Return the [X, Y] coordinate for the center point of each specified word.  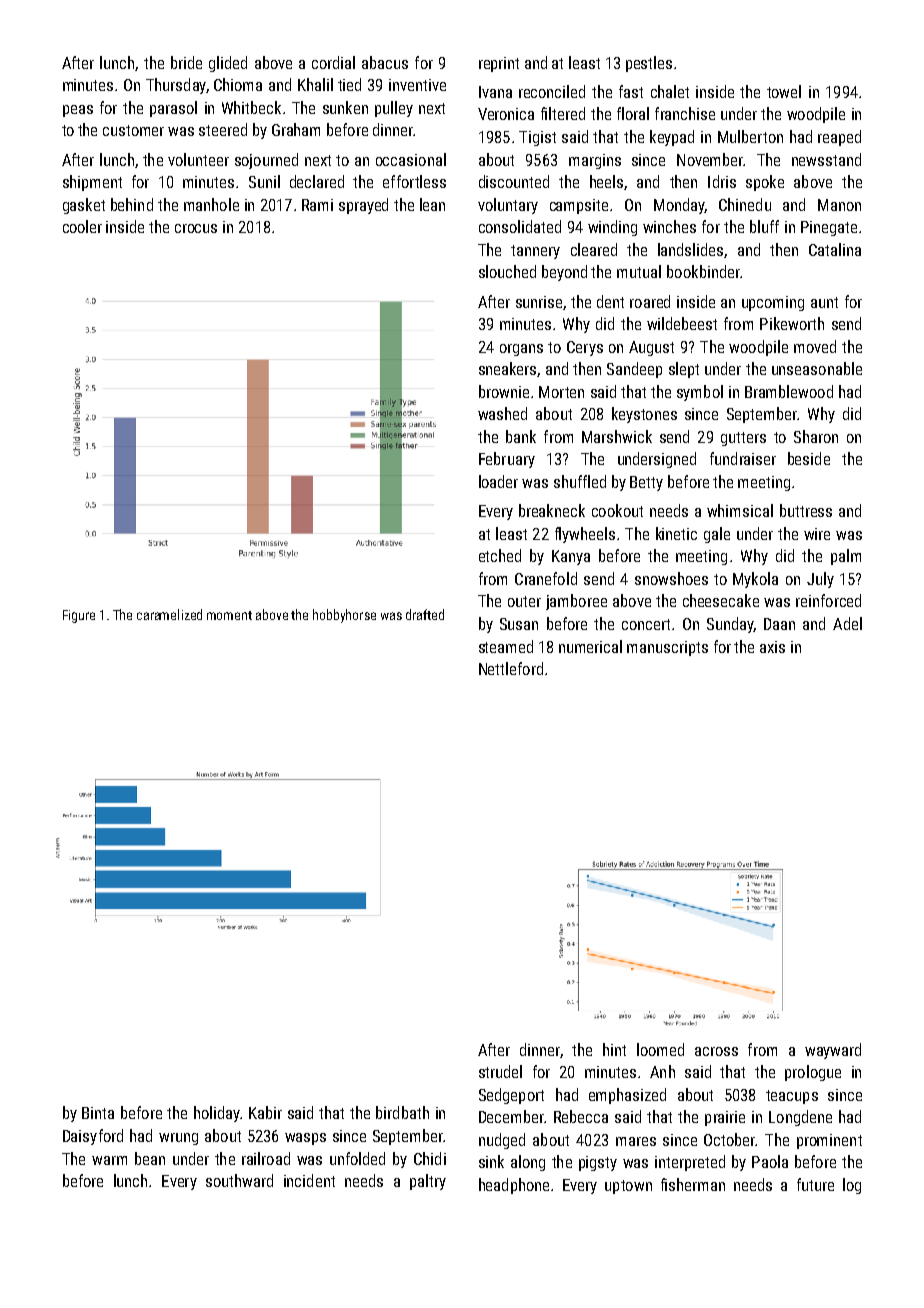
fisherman [693, 1184]
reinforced [828, 600]
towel [784, 91]
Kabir [265, 1112]
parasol [173, 109]
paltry [428, 1182]
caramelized [169, 614]
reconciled [552, 91]
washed [502, 413]
